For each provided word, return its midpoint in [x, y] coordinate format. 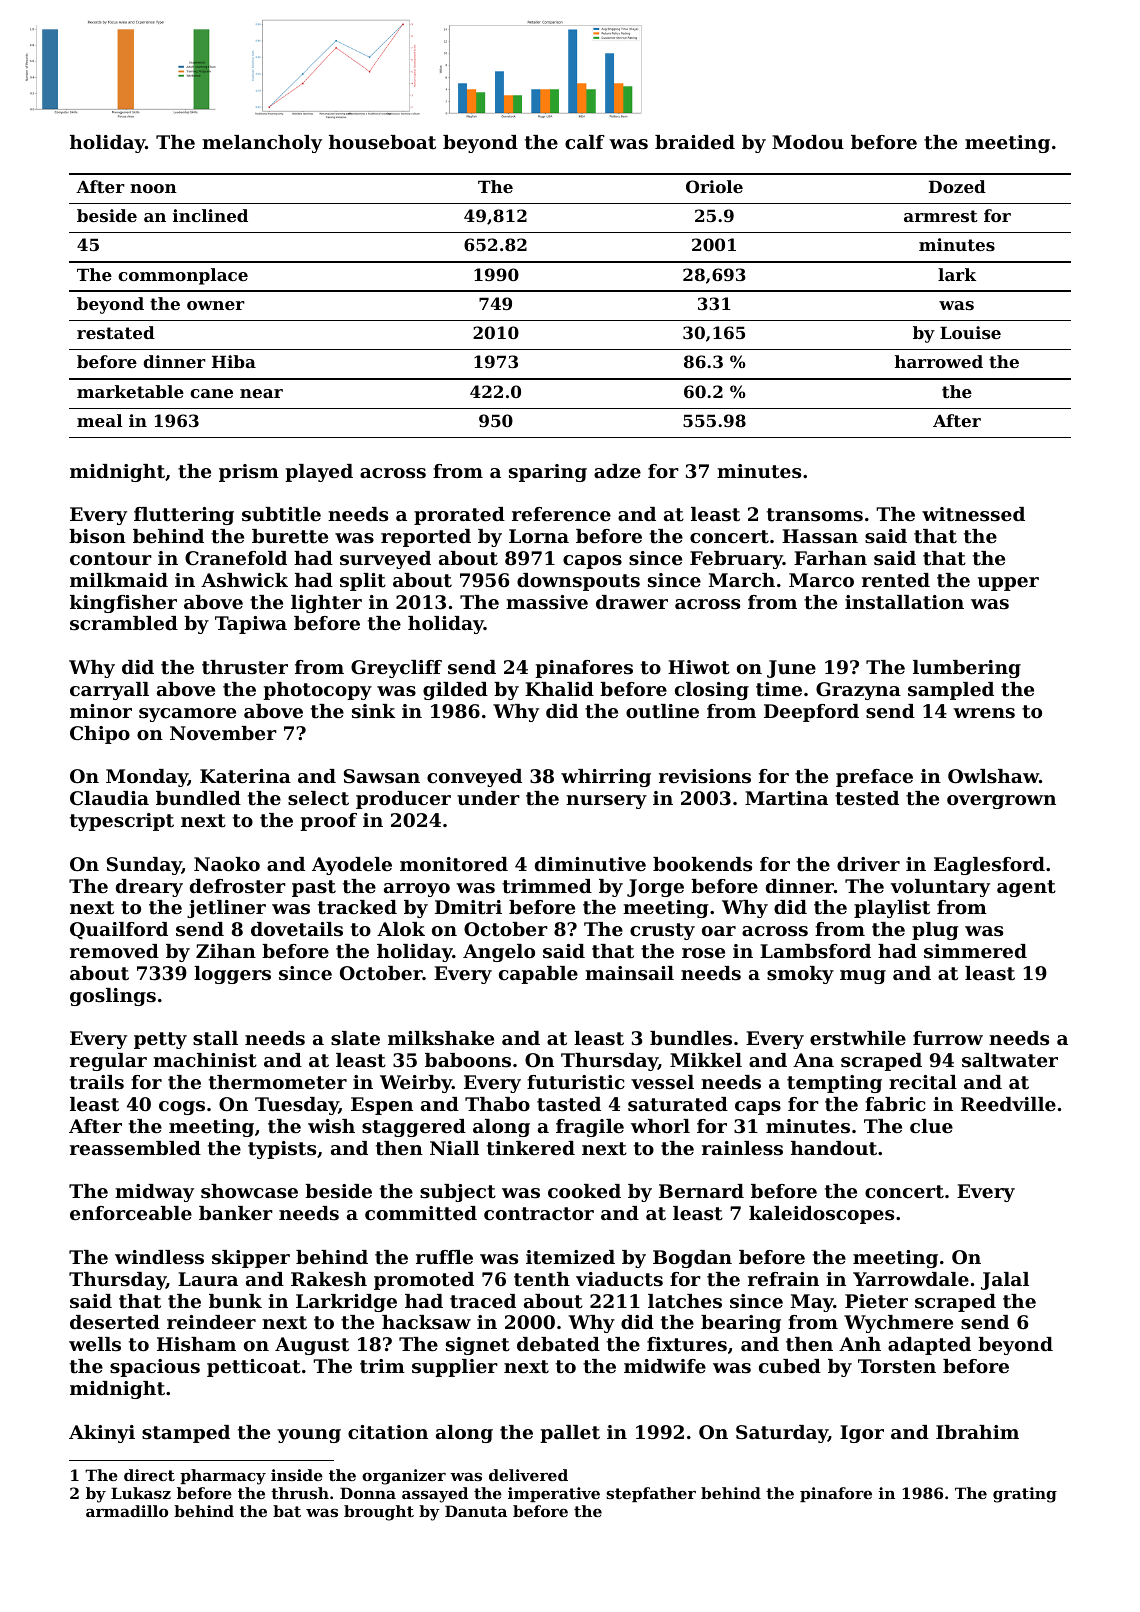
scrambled [124, 623]
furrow [948, 1038]
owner [216, 305]
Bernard [701, 1191]
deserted [115, 1322]
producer [403, 800]
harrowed [939, 361]
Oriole [714, 186]
